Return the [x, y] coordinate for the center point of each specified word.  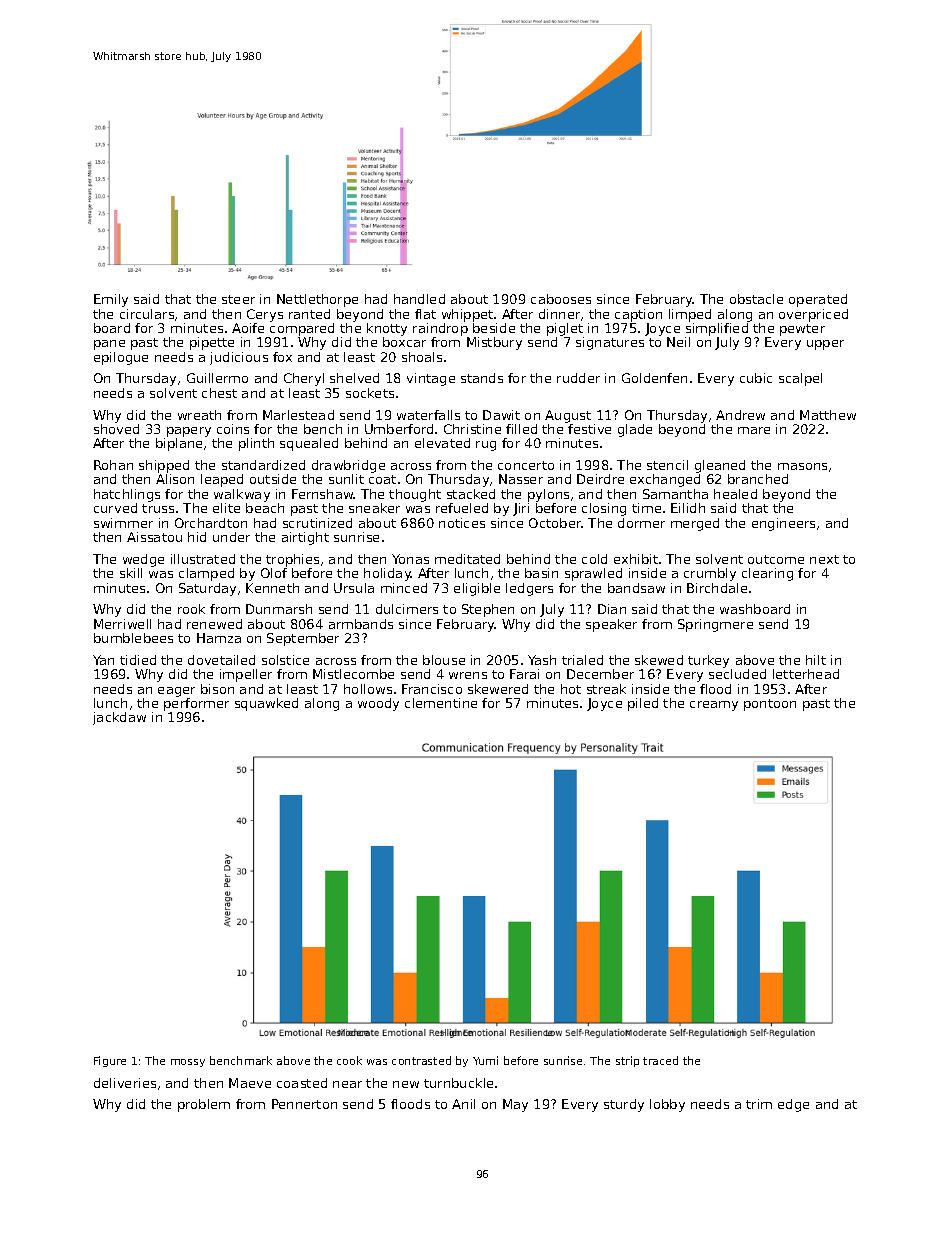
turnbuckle [458, 1083]
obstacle [756, 299]
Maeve [250, 1083]
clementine [441, 703]
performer [196, 704]
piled [643, 704]
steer [238, 299]
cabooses [561, 299]
